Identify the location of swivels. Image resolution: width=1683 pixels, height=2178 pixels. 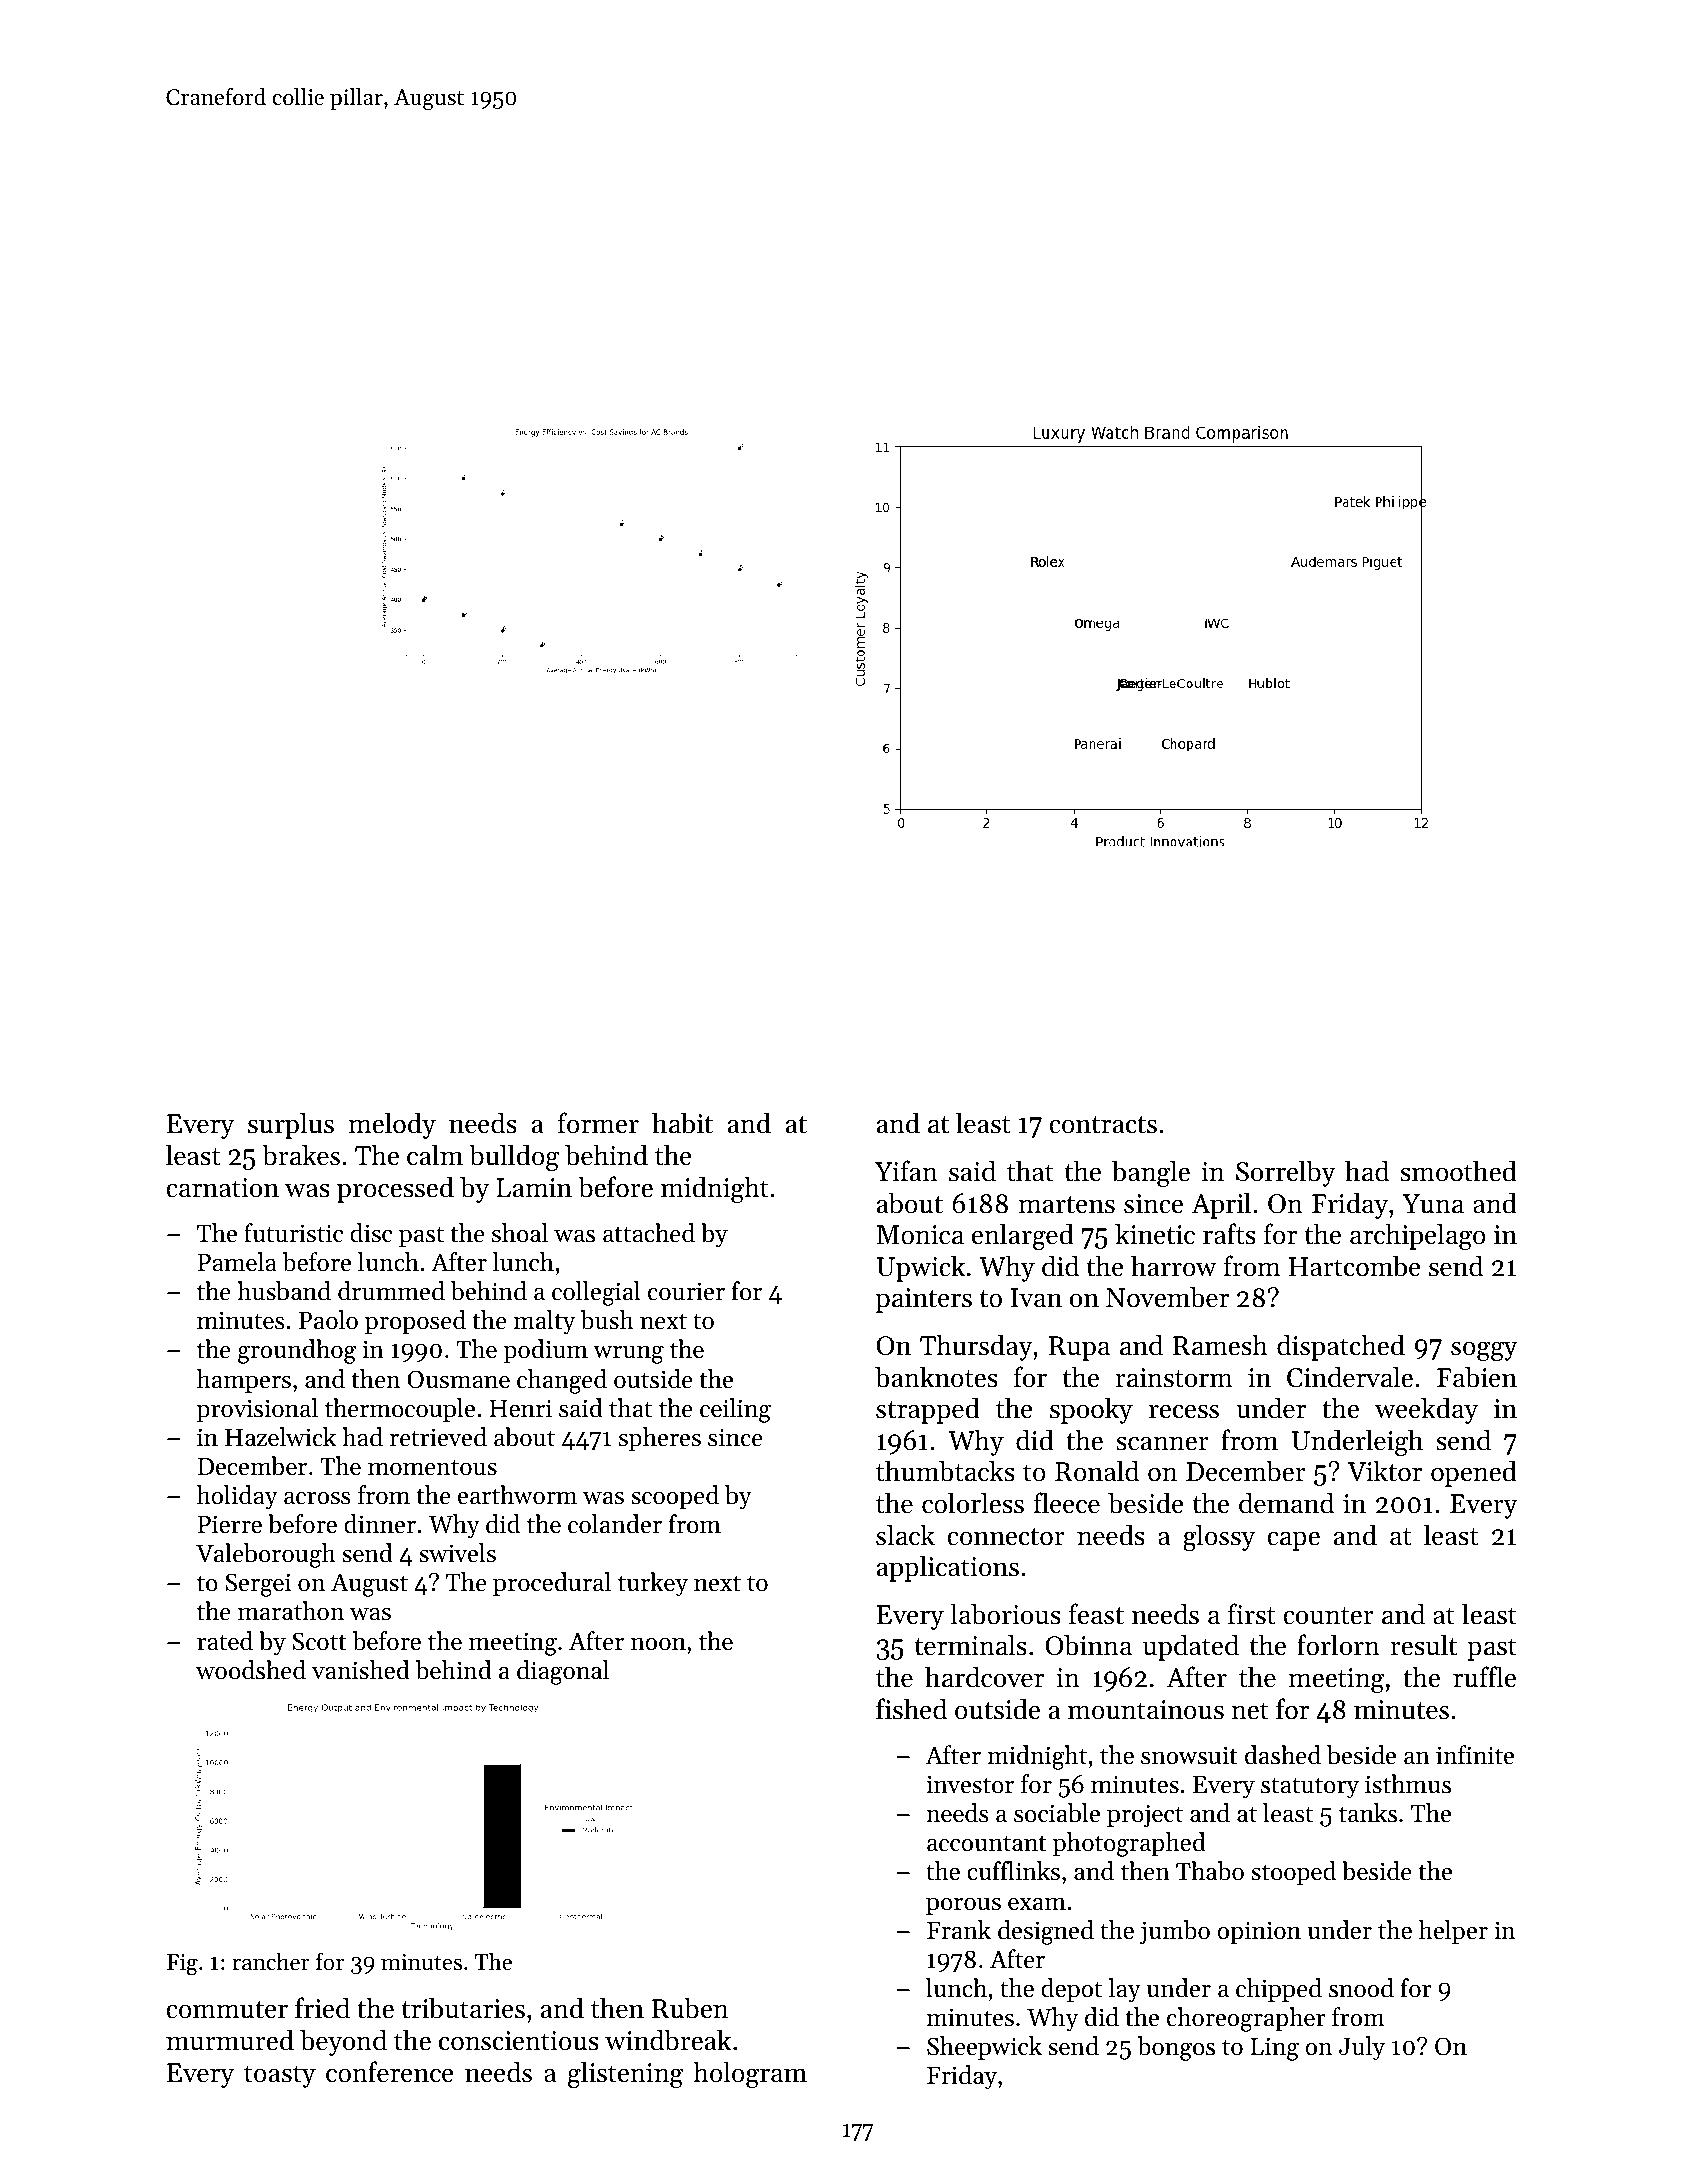
(457, 1553).
